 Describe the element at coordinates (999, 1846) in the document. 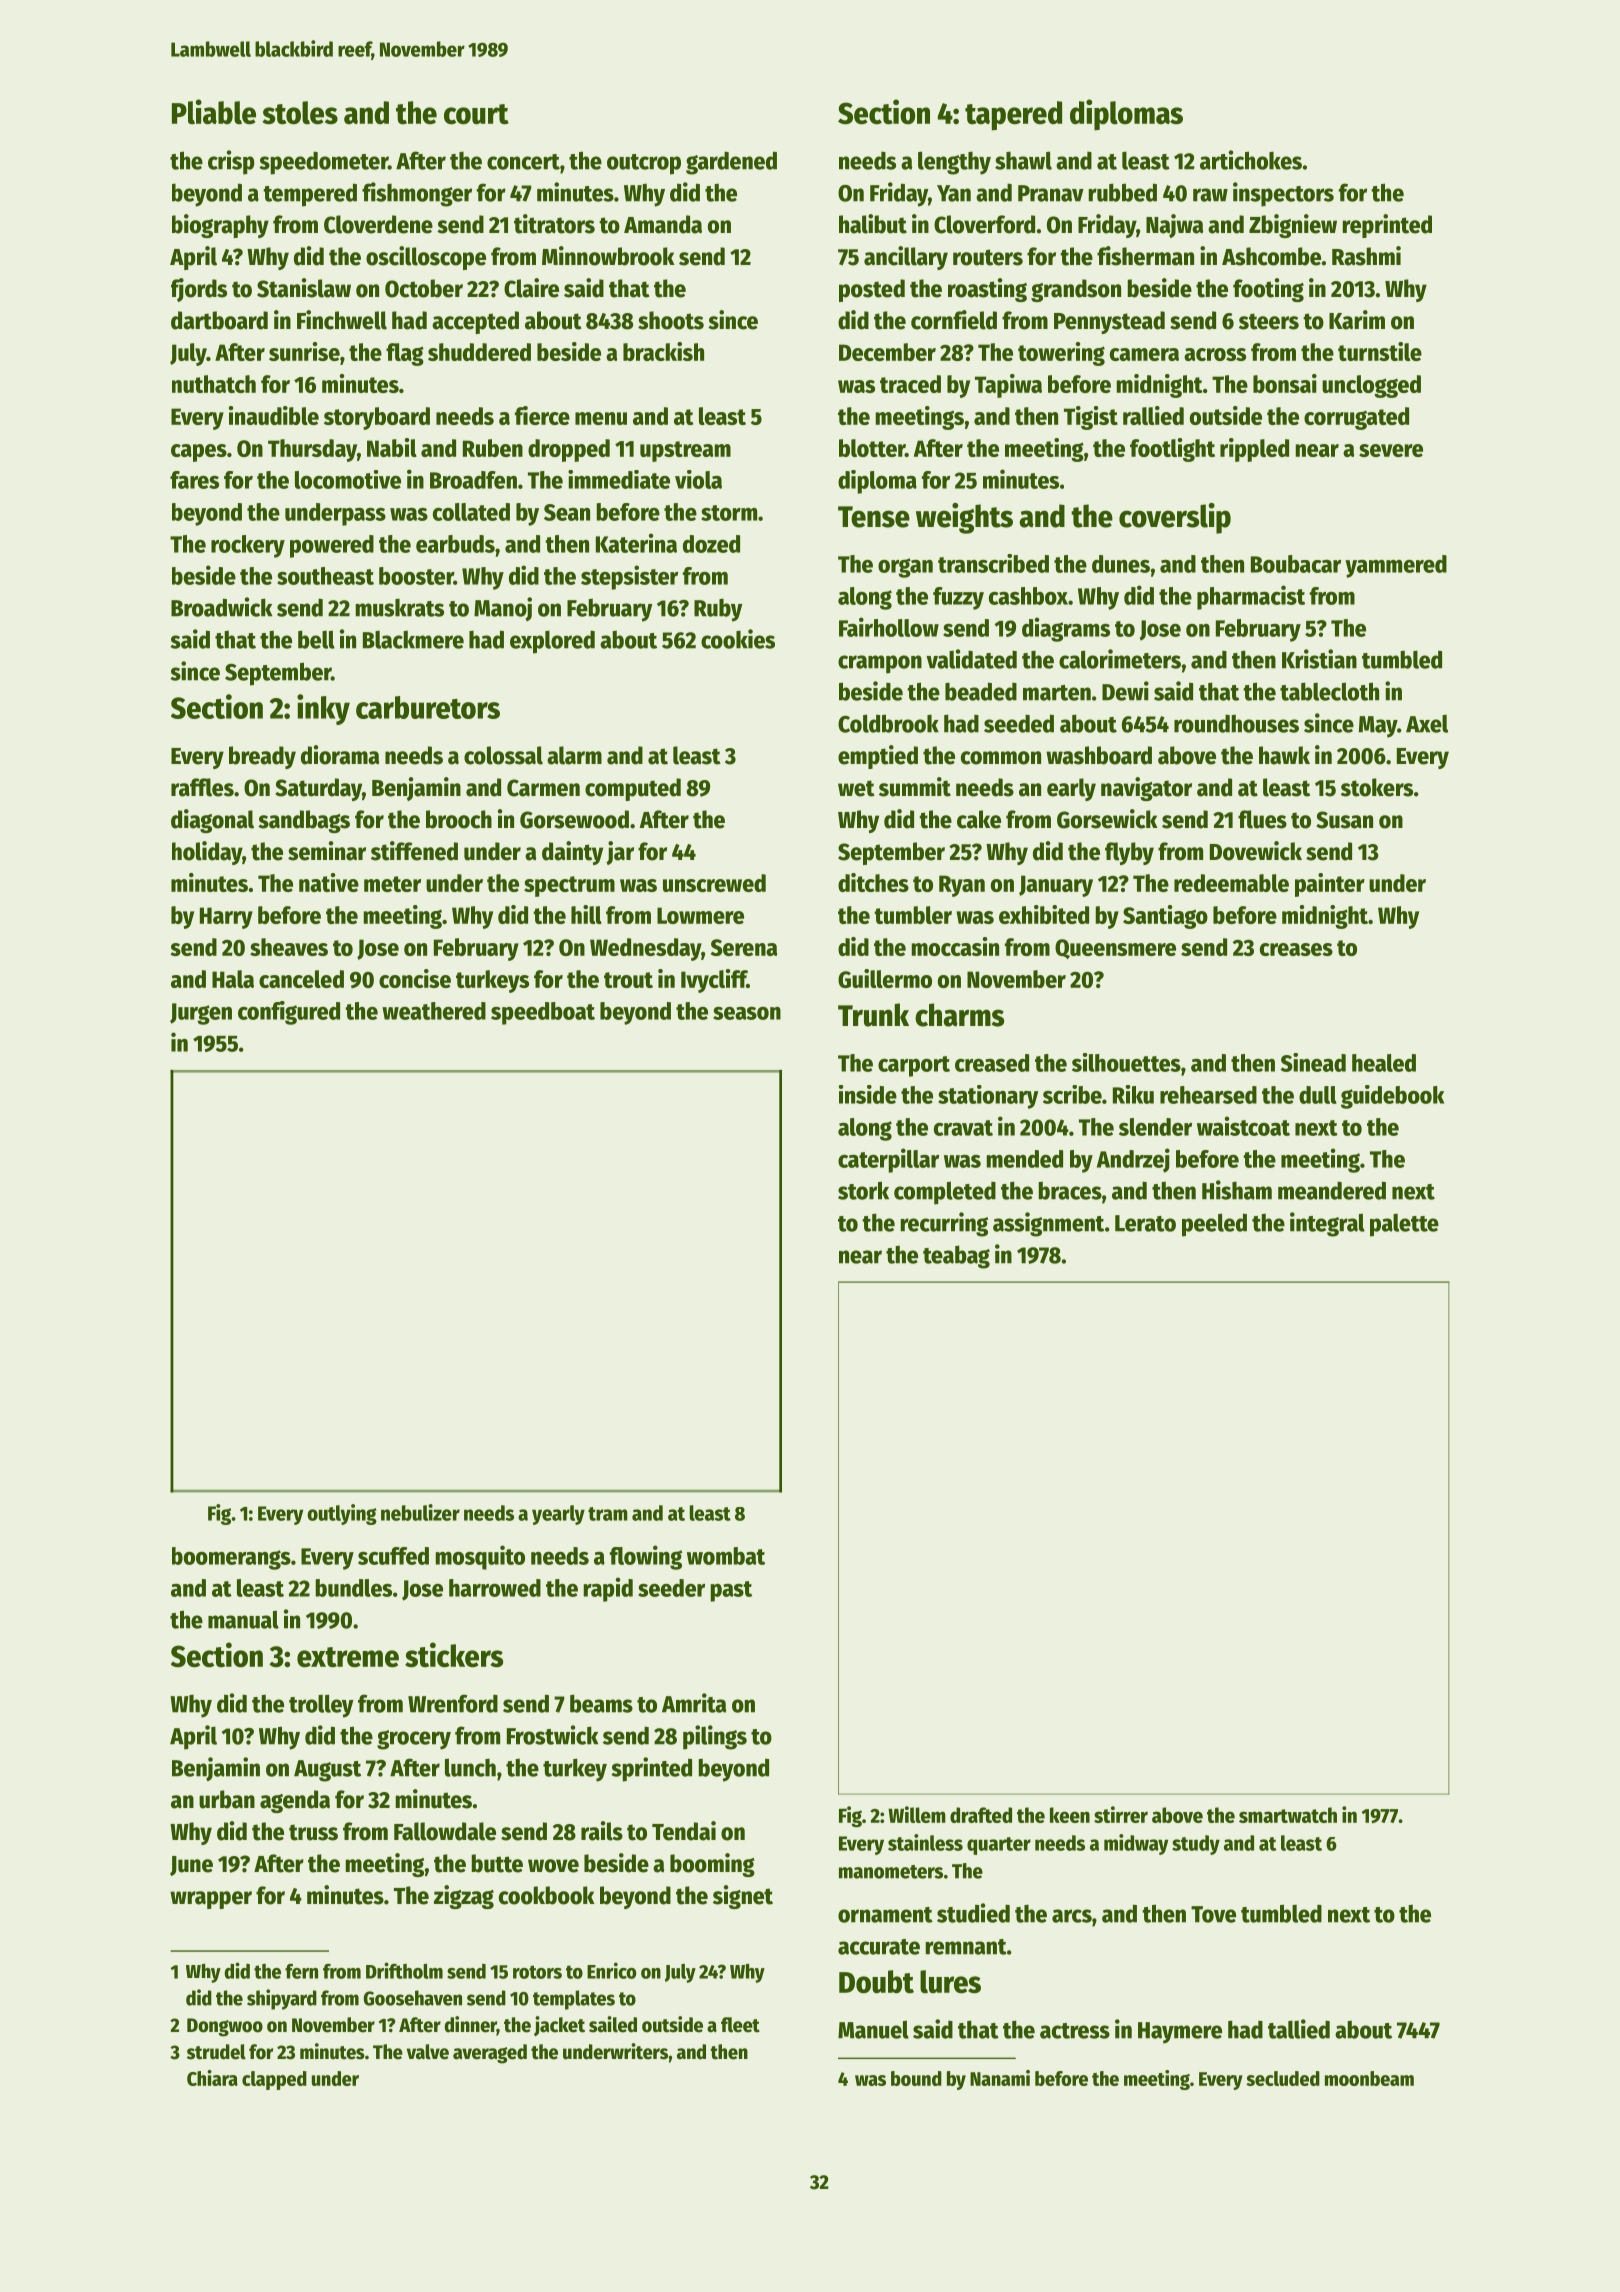

I see `quarter` at that location.
